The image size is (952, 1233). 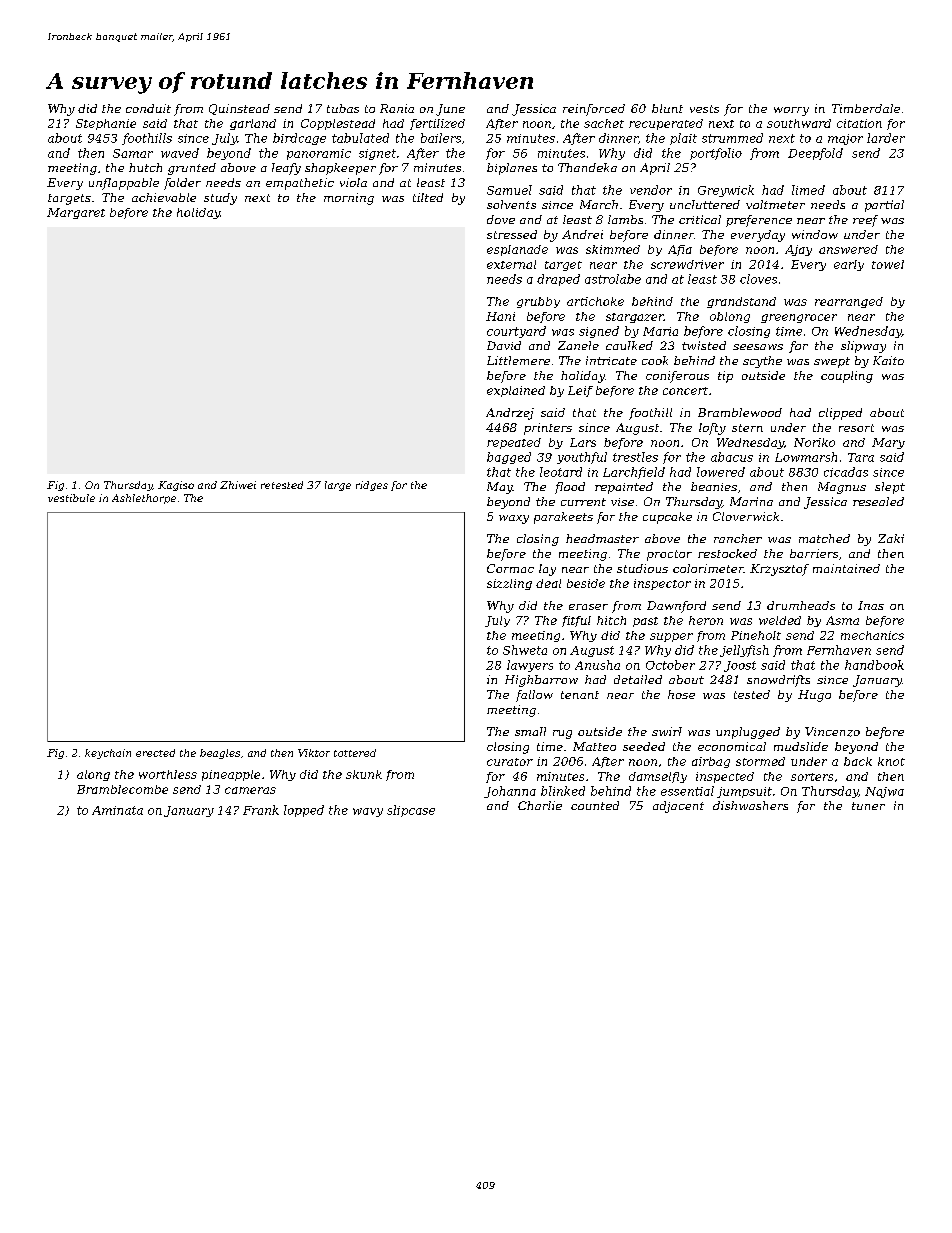 What do you see at coordinates (176, 486) in the document?
I see `Kagiso` at bounding box center [176, 486].
